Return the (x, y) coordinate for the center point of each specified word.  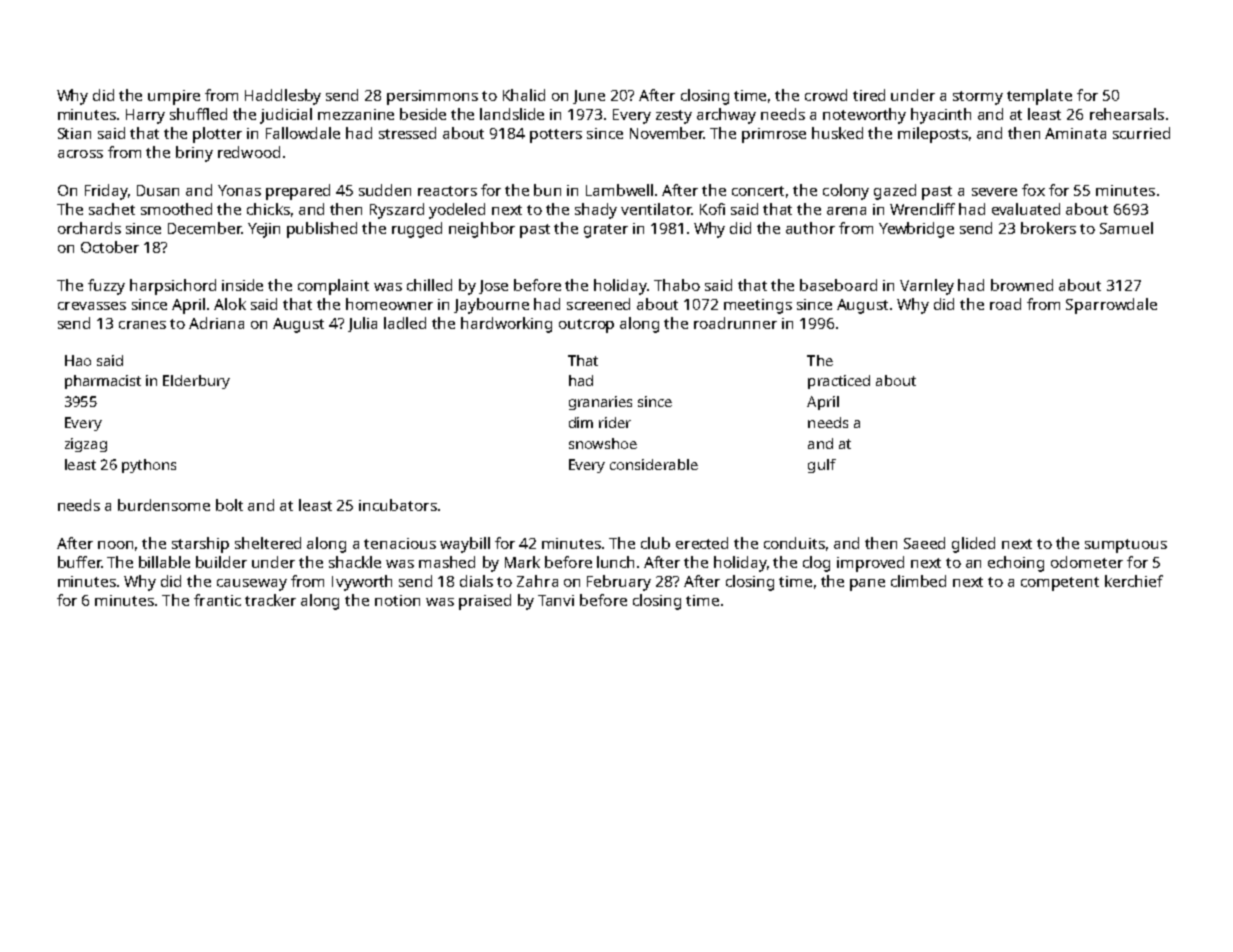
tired (869, 95)
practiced (839, 382)
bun (547, 190)
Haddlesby (283, 97)
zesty (674, 117)
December (205, 228)
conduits (794, 543)
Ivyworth (362, 583)
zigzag (86, 445)
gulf (822, 466)
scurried (1141, 133)
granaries (600, 403)
